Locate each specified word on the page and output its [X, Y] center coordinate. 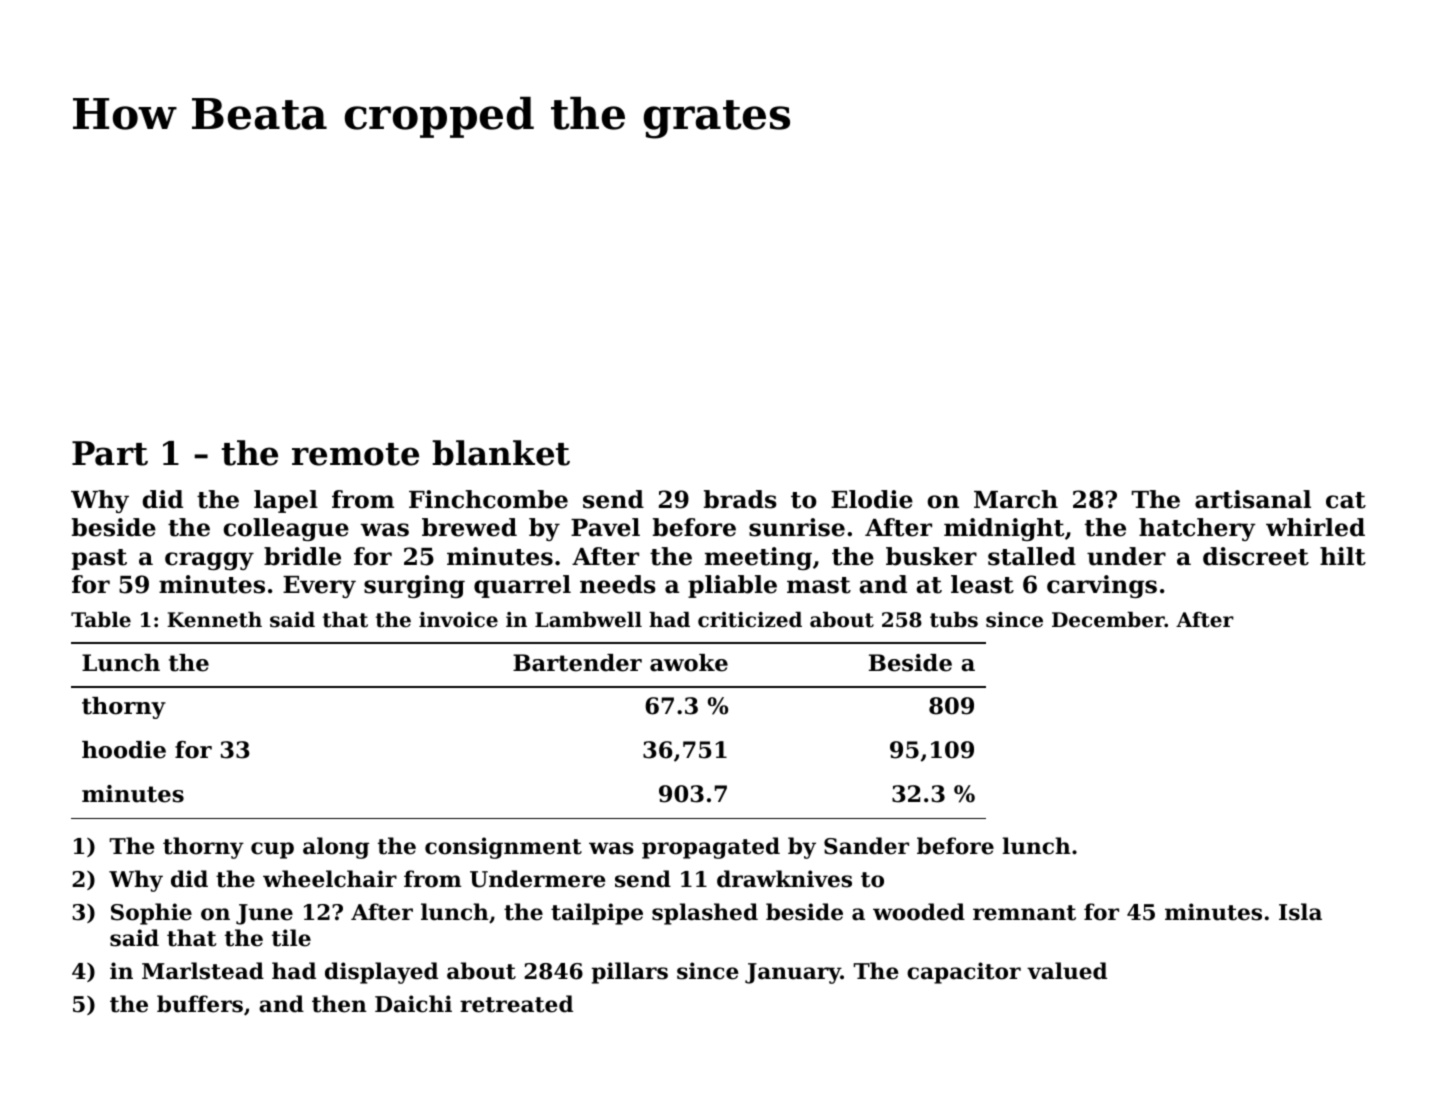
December [1108, 620]
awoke [689, 663]
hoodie [124, 750]
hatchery [1197, 529]
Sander [866, 846]
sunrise [797, 527]
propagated [711, 848]
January [793, 973]
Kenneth [214, 620]
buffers [200, 1004]
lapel [286, 501]
